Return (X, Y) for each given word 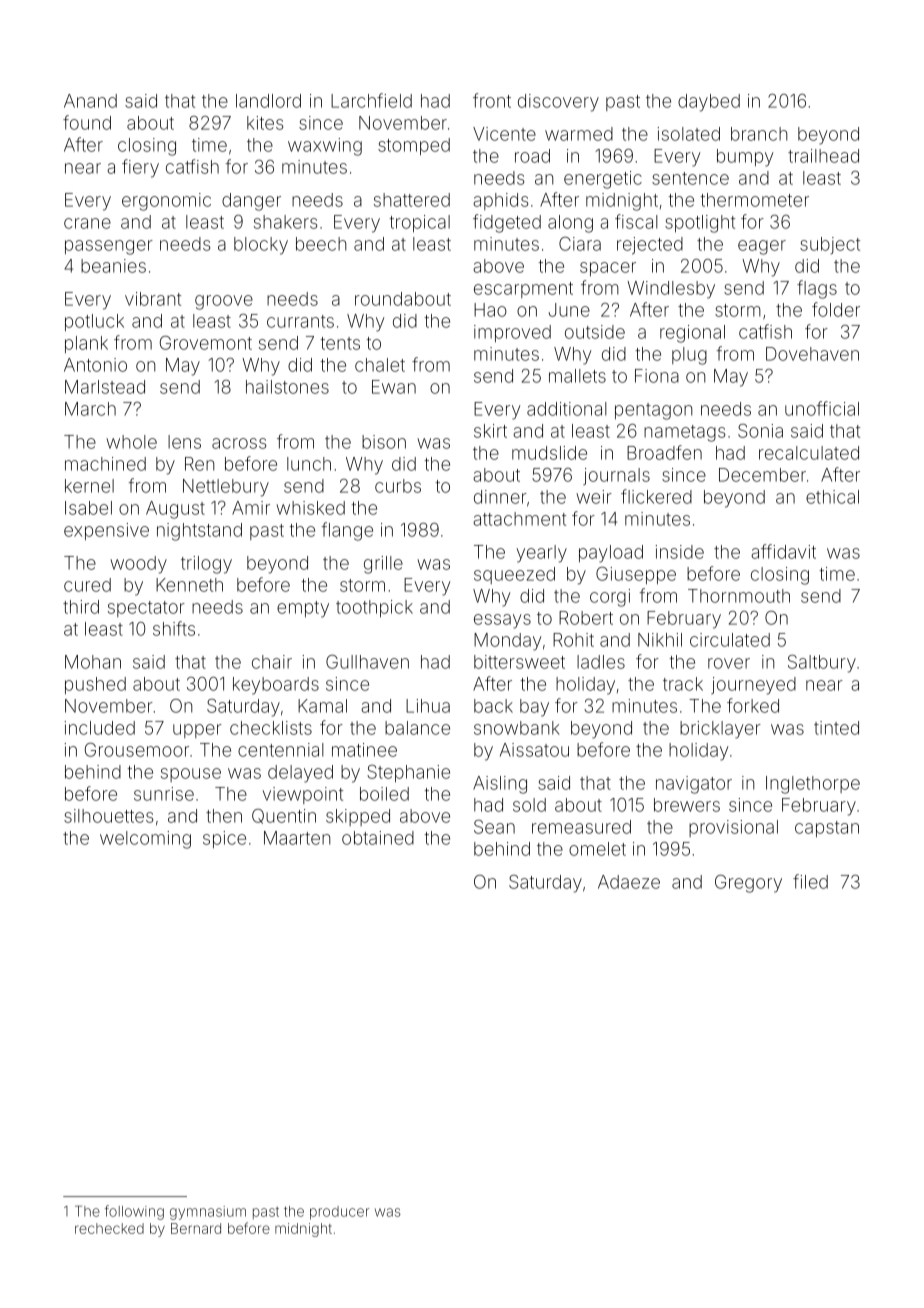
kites (265, 123)
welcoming (145, 840)
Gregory (748, 884)
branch (759, 134)
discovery (558, 103)
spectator (146, 609)
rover (729, 663)
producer (340, 1213)
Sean (494, 827)
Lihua (428, 706)
